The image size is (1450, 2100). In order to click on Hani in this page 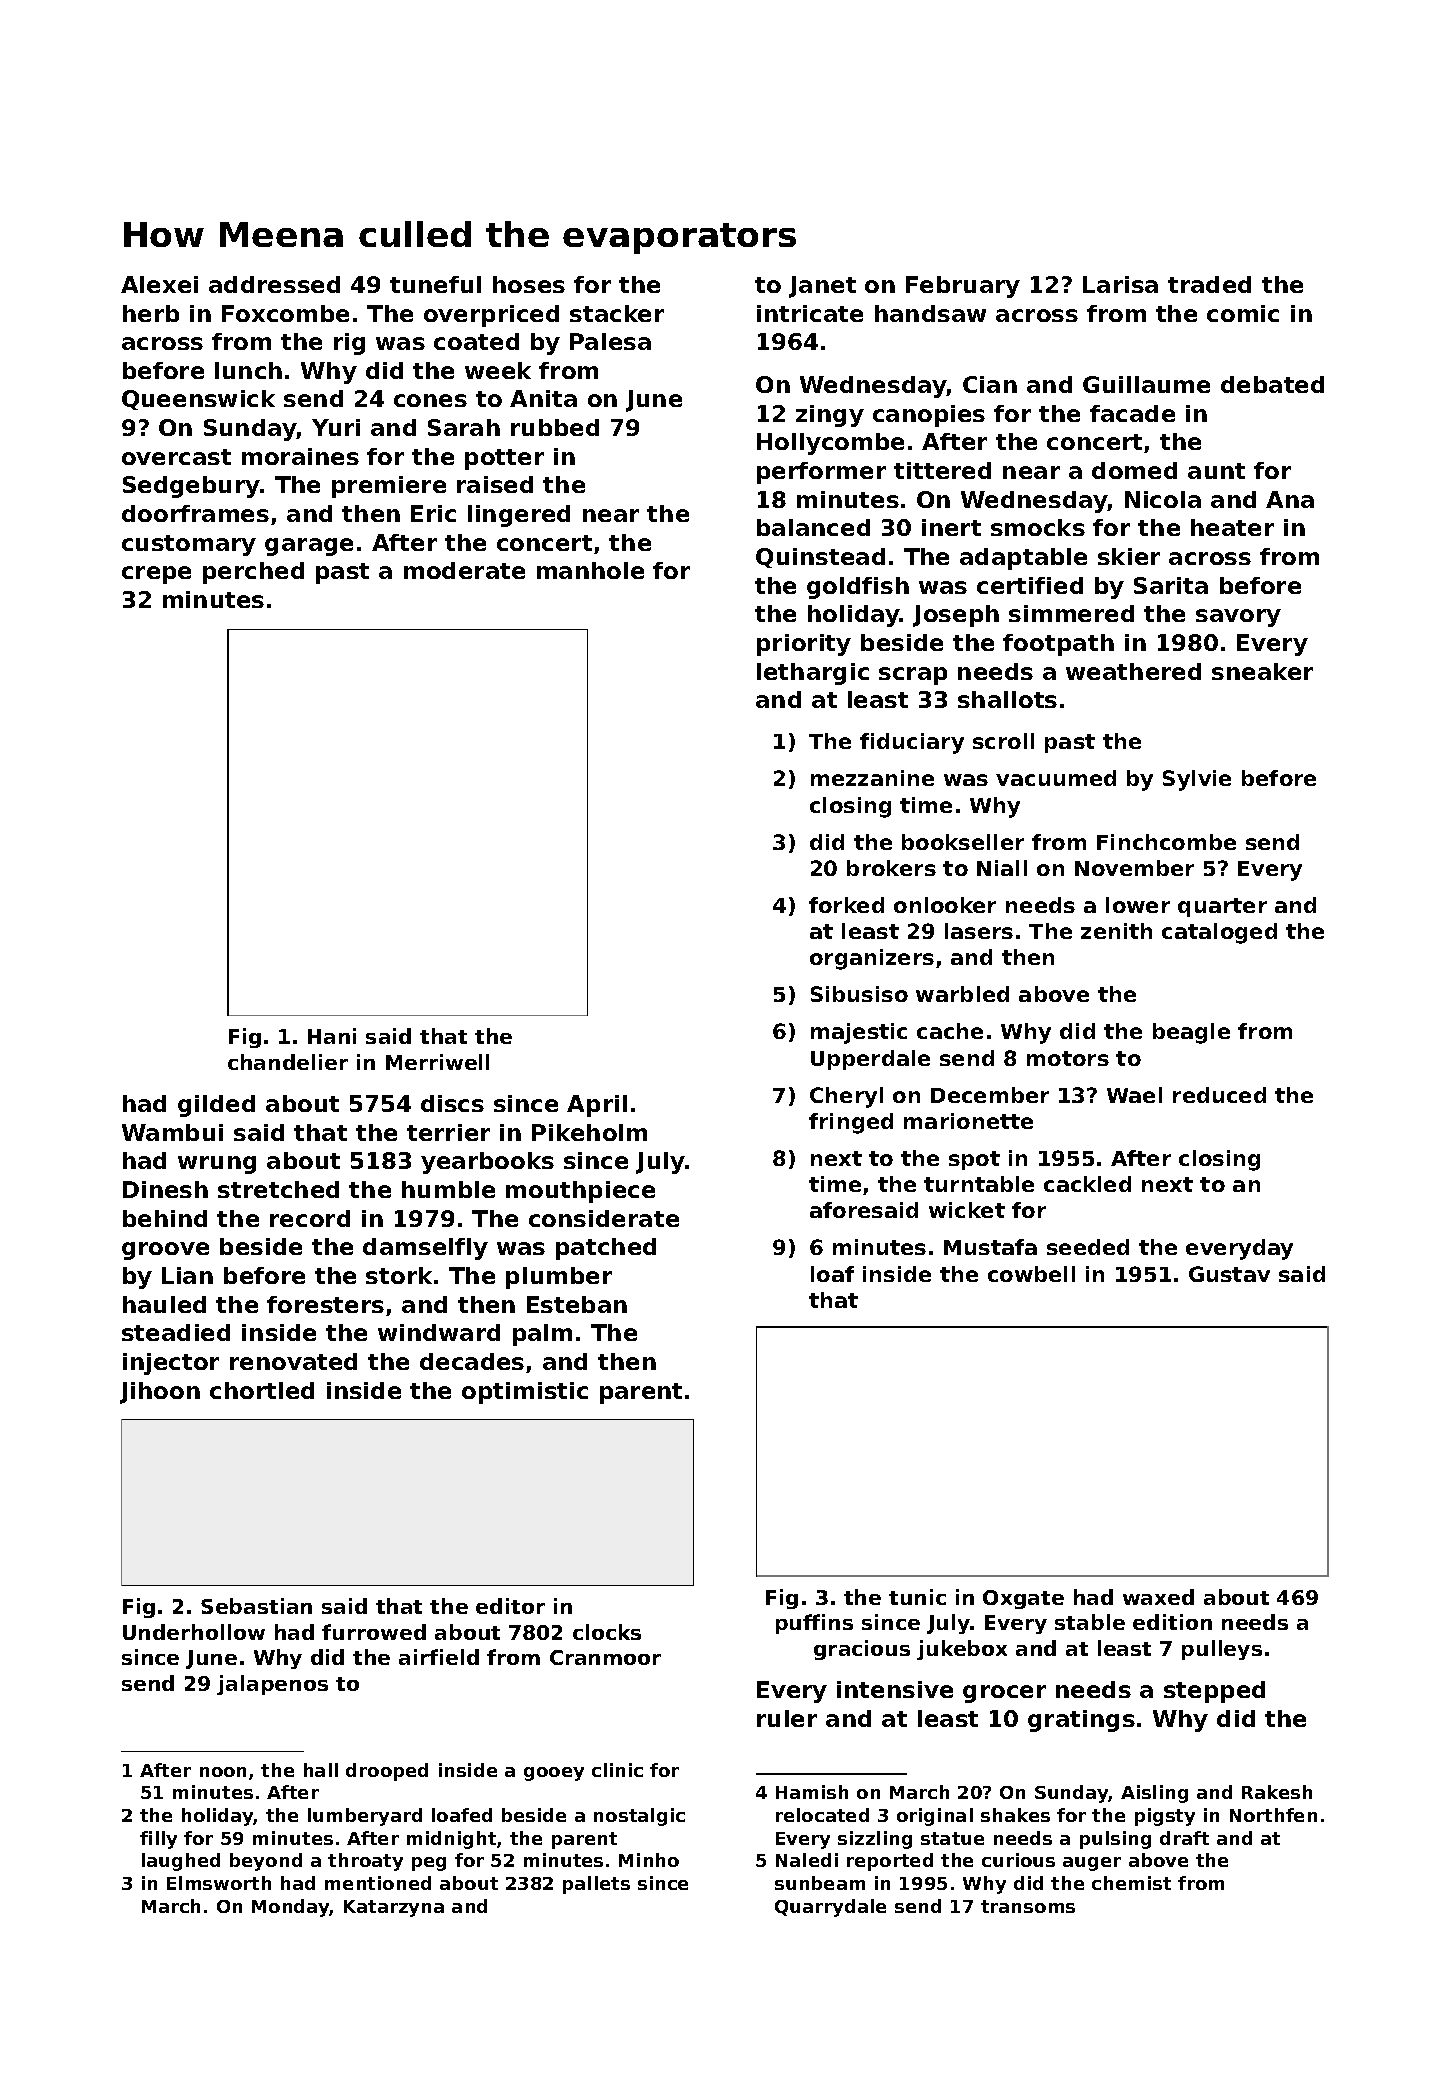, I will do `click(332, 1036)`.
